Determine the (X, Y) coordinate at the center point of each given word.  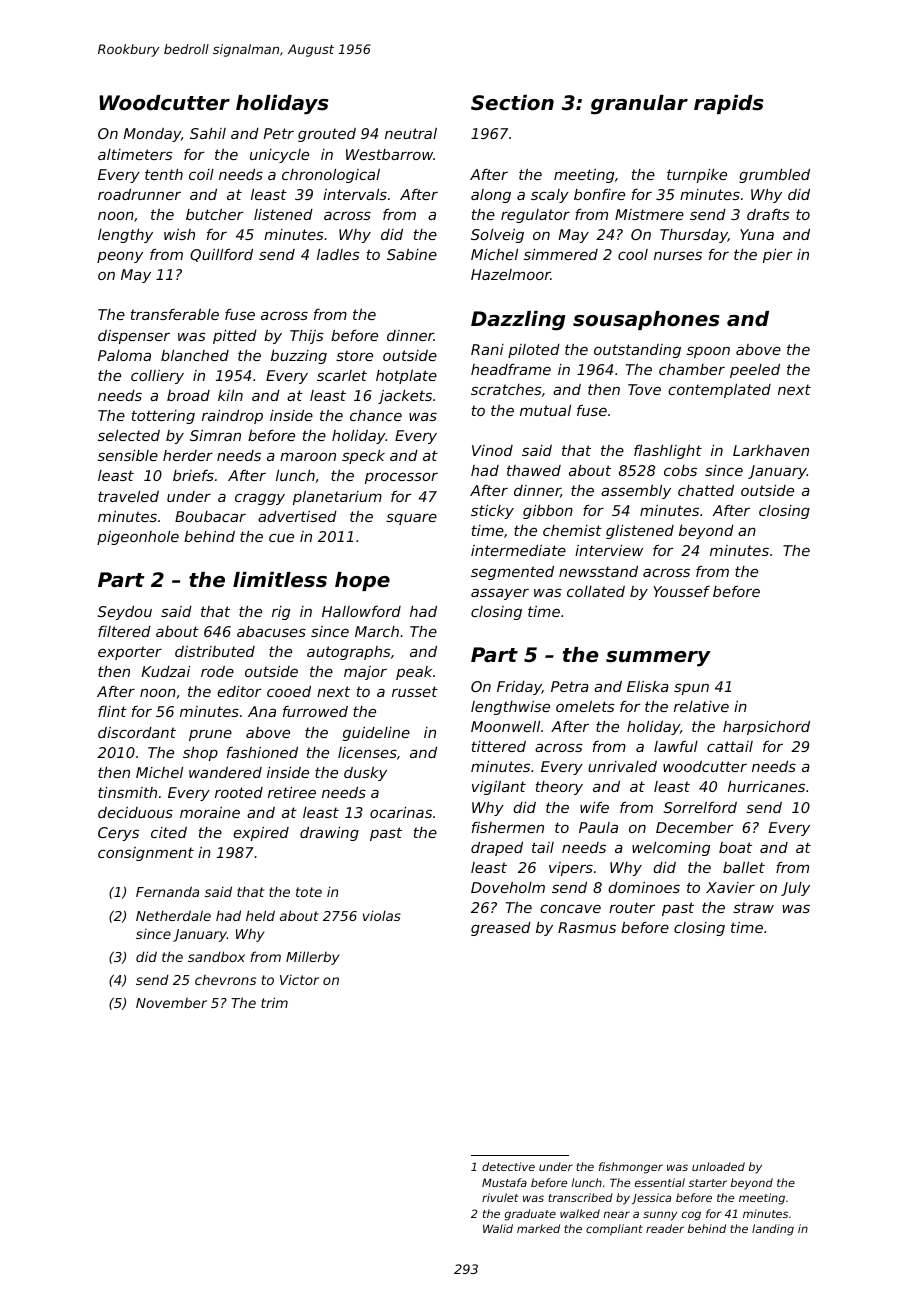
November (171, 1003)
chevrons (225, 980)
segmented (512, 573)
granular (639, 105)
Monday (152, 135)
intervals (355, 194)
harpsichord (766, 728)
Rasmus (587, 927)
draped (497, 849)
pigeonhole (138, 538)
